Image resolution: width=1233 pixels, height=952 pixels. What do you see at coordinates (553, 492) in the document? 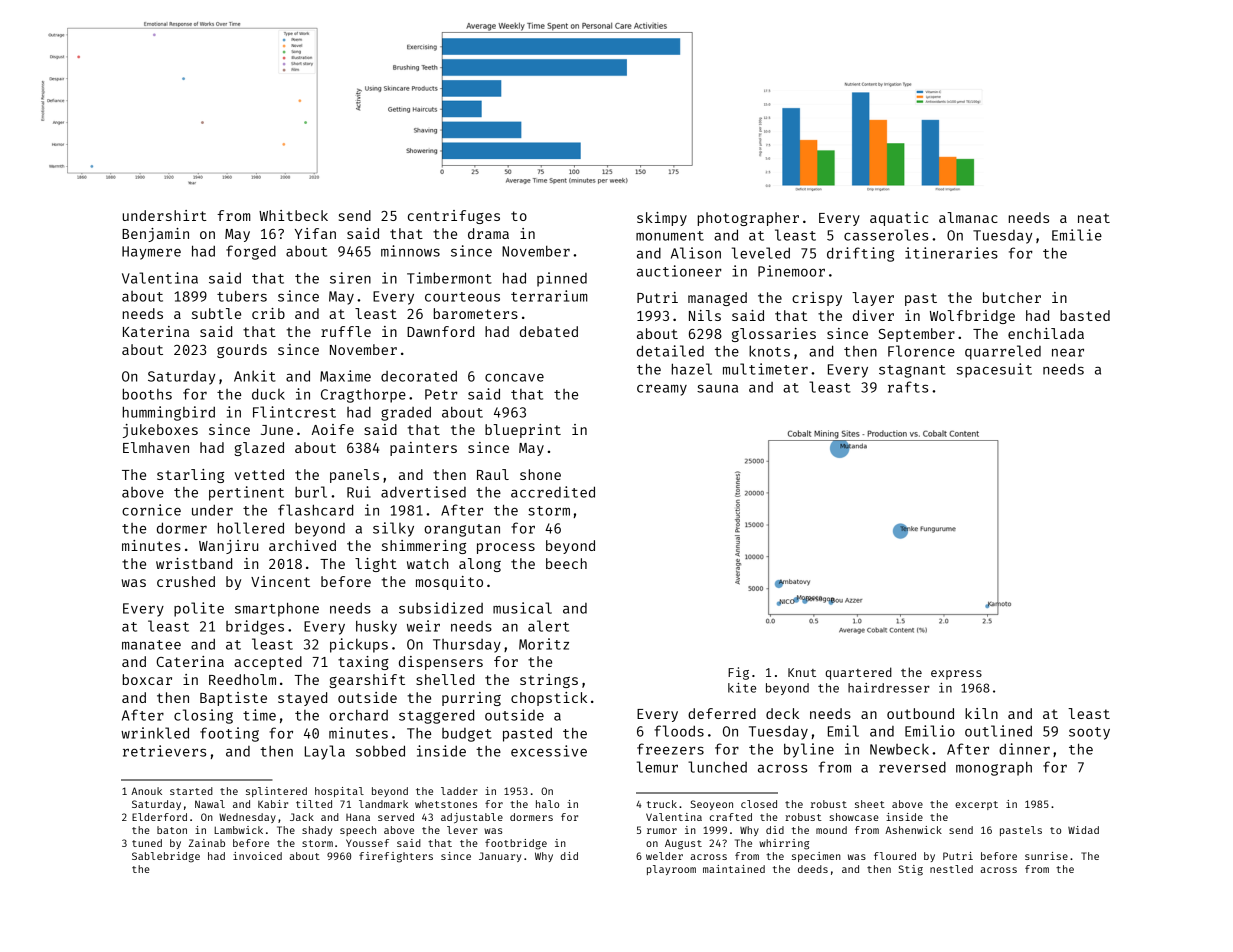
I see `accredited` at bounding box center [553, 492].
